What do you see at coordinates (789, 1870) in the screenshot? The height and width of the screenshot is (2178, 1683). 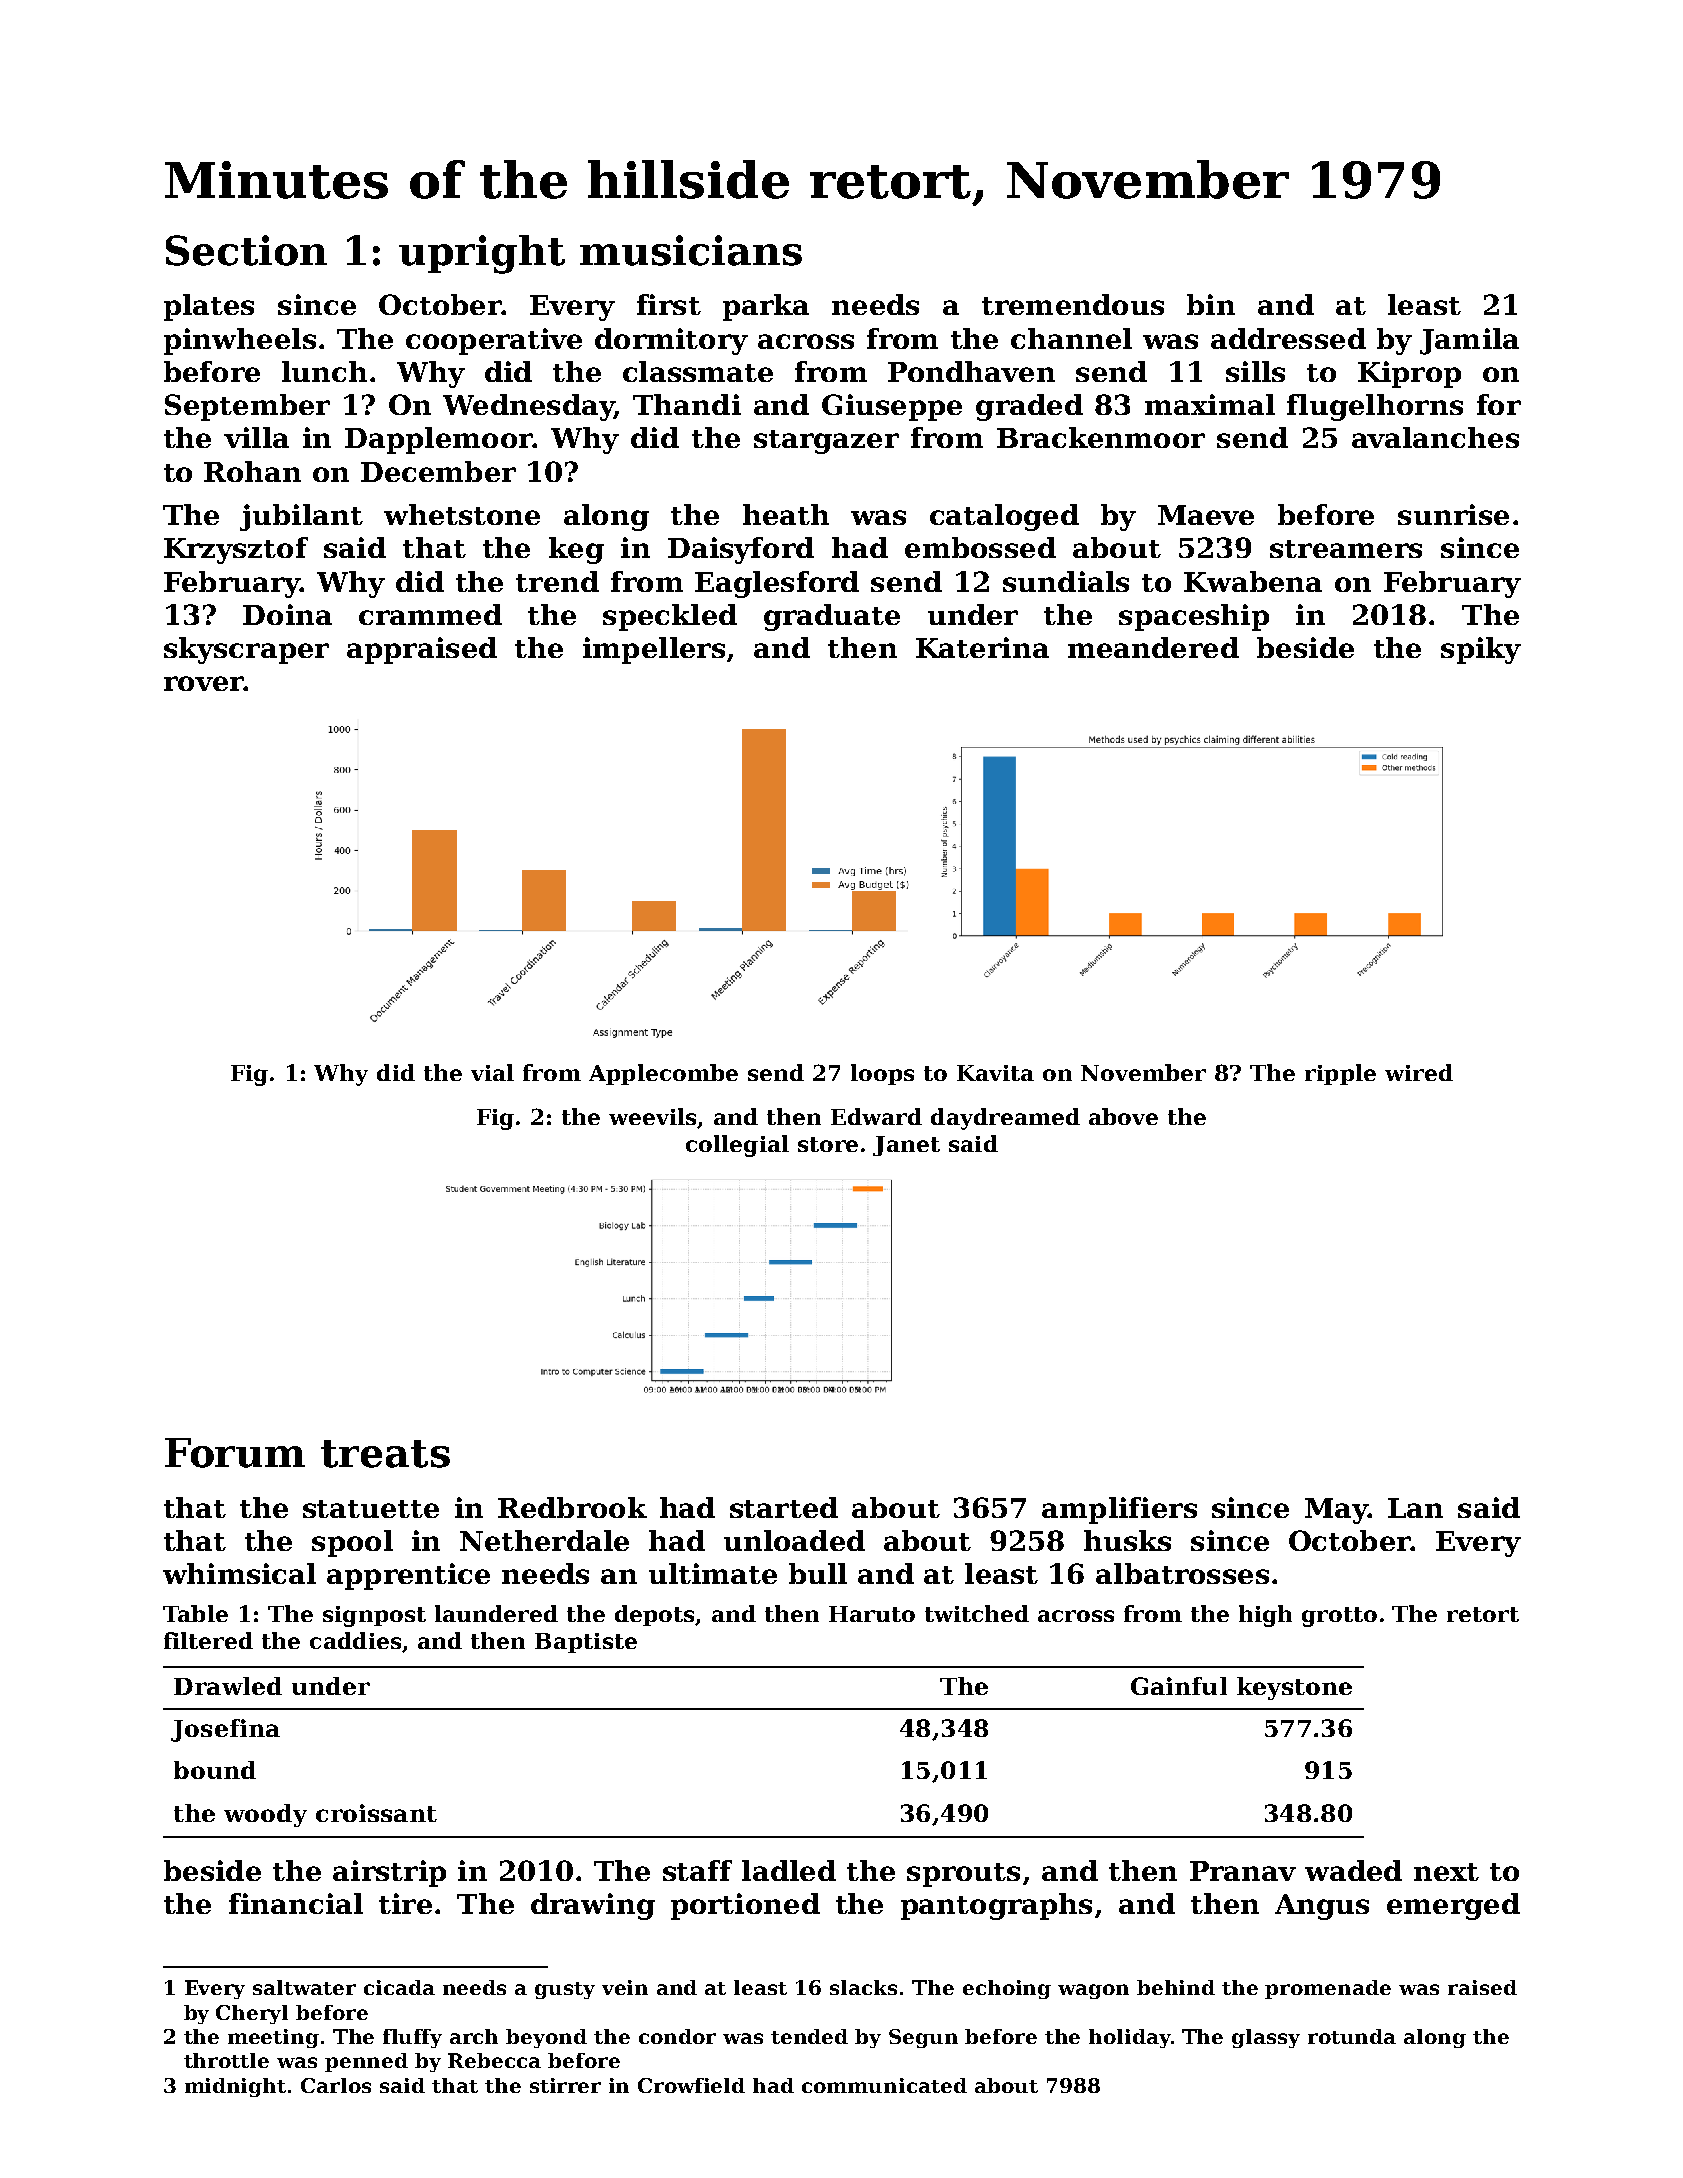 I see `ladled` at bounding box center [789, 1870].
